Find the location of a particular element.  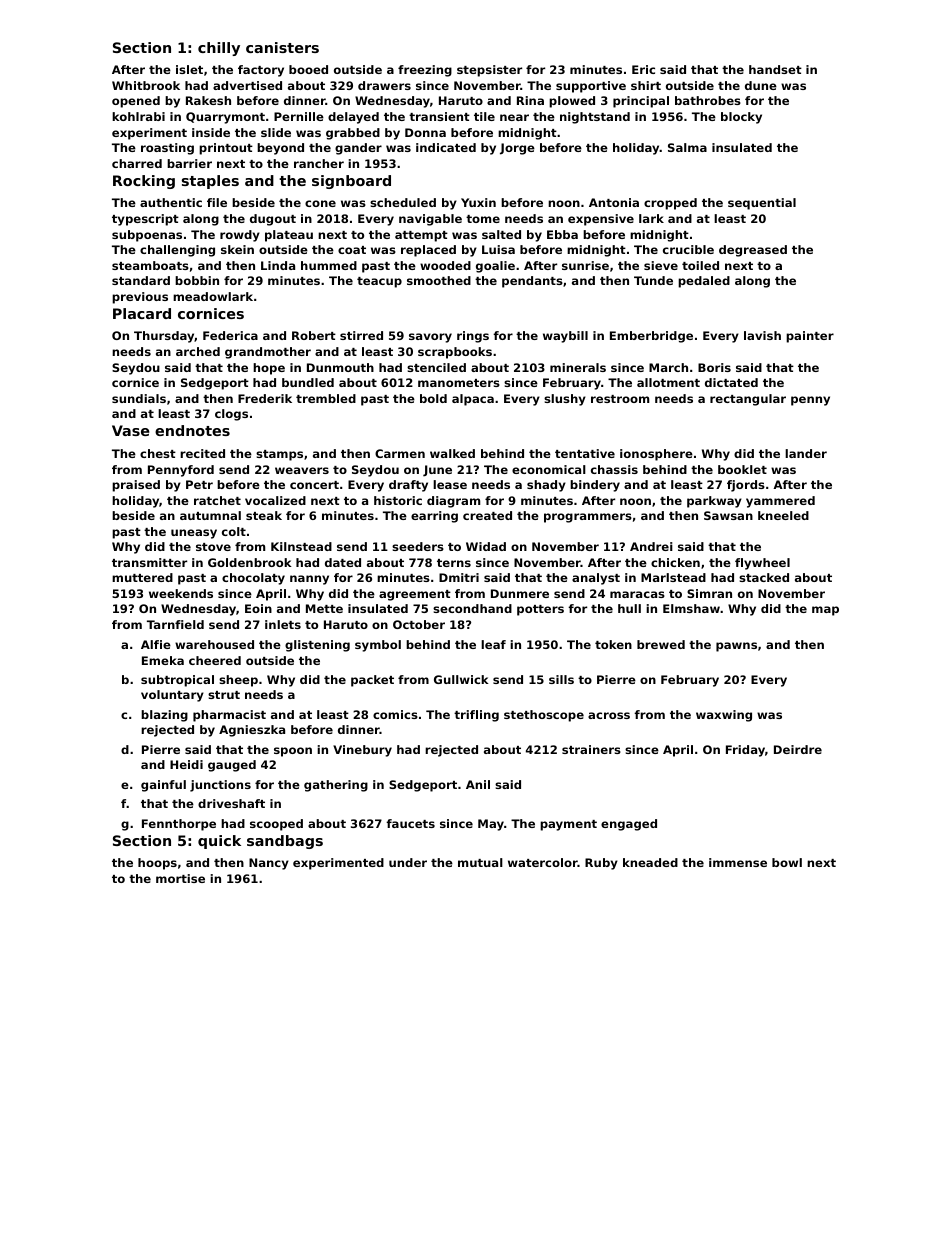

bobbin is located at coordinates (197, 280).
